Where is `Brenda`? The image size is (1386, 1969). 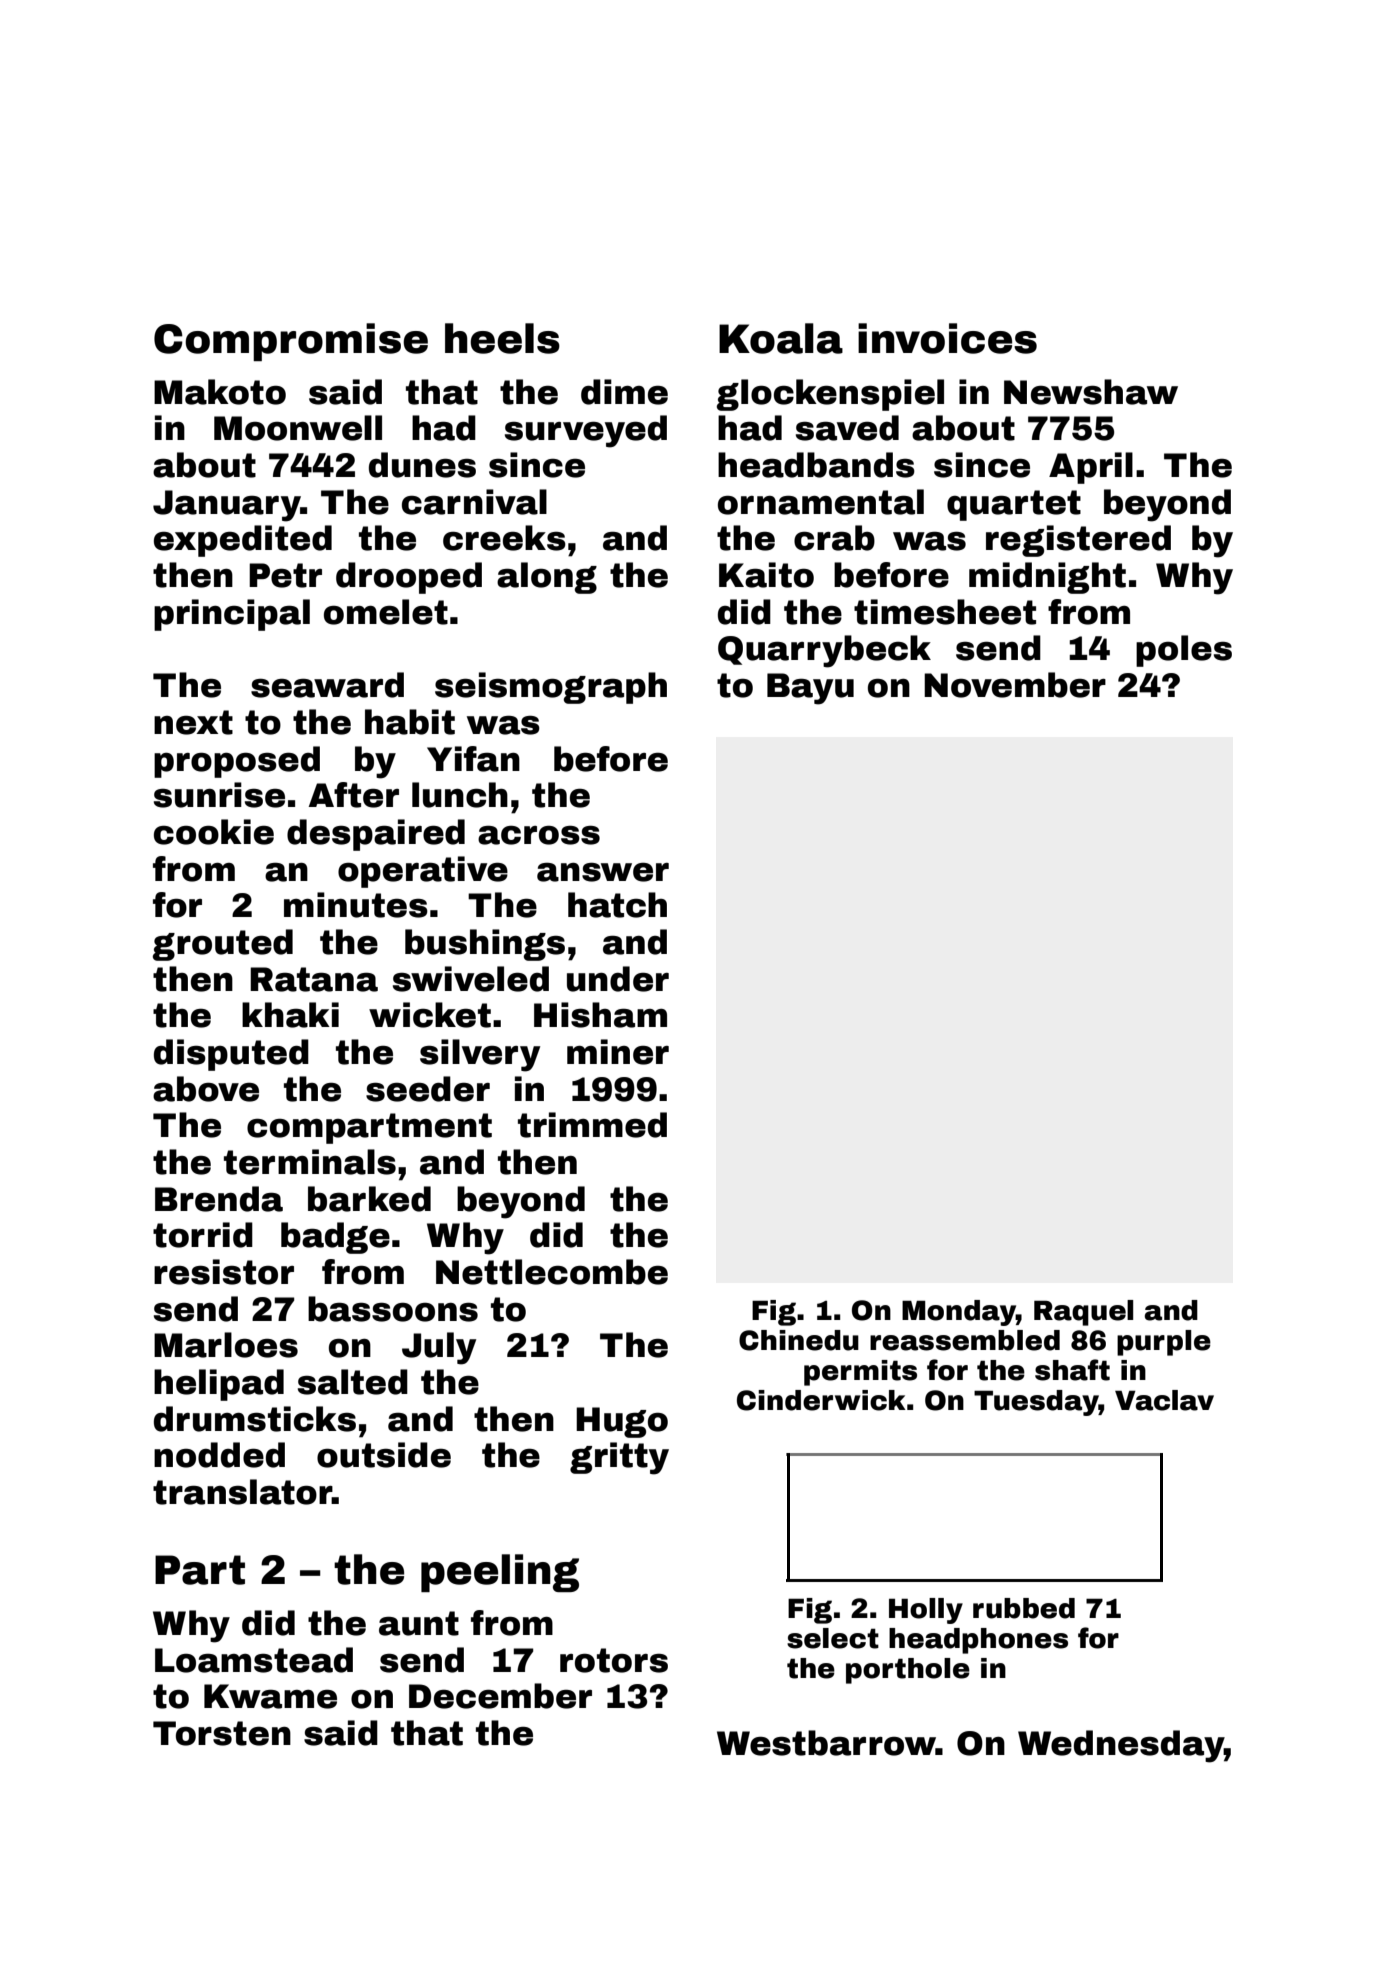
Brenda is located at coordinates (219, 1199).
